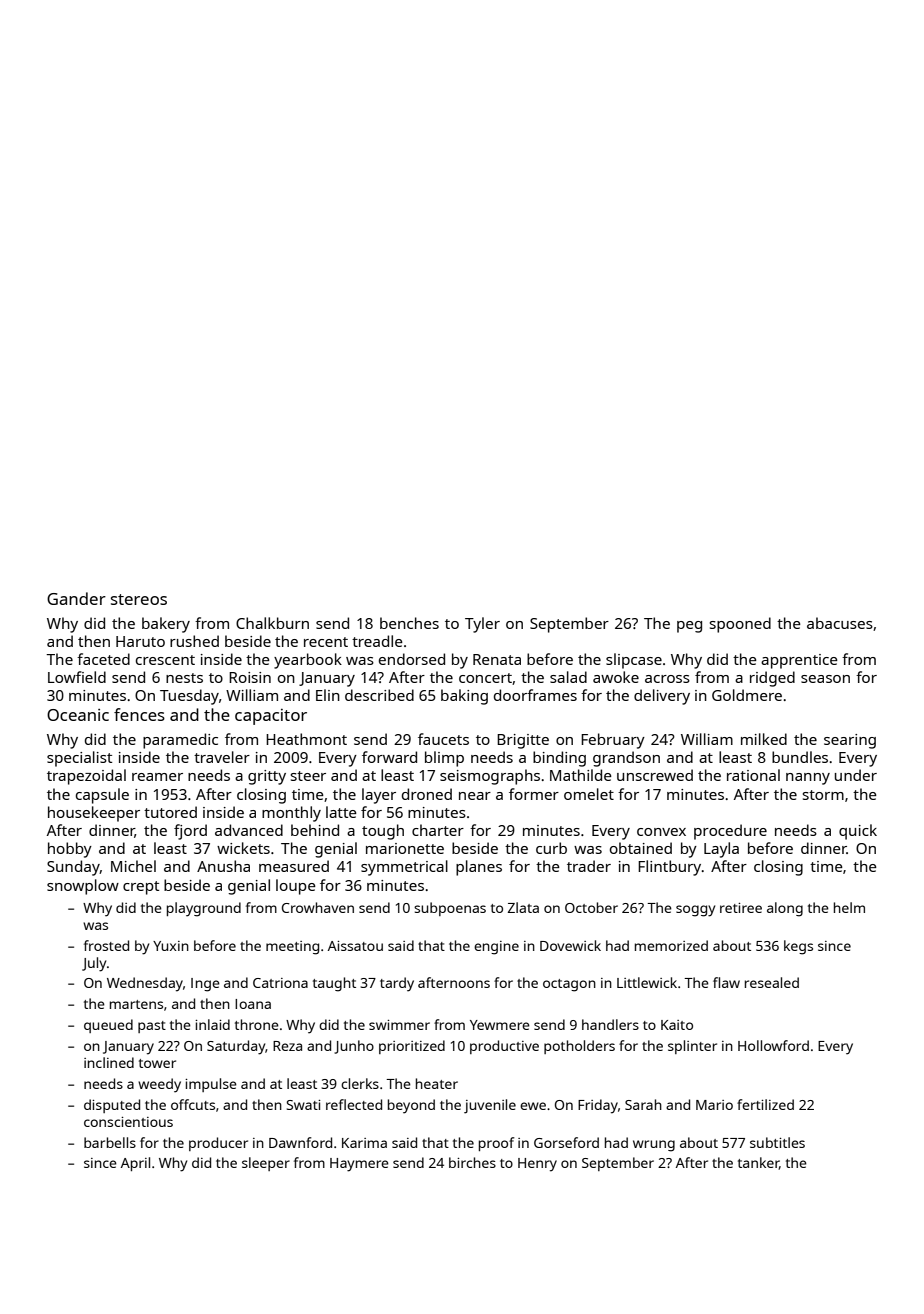 The height and width of the page is (1314, 924). Describe the element at coordinates (765, 1104) in the page. I see `fertilized` at that location.
